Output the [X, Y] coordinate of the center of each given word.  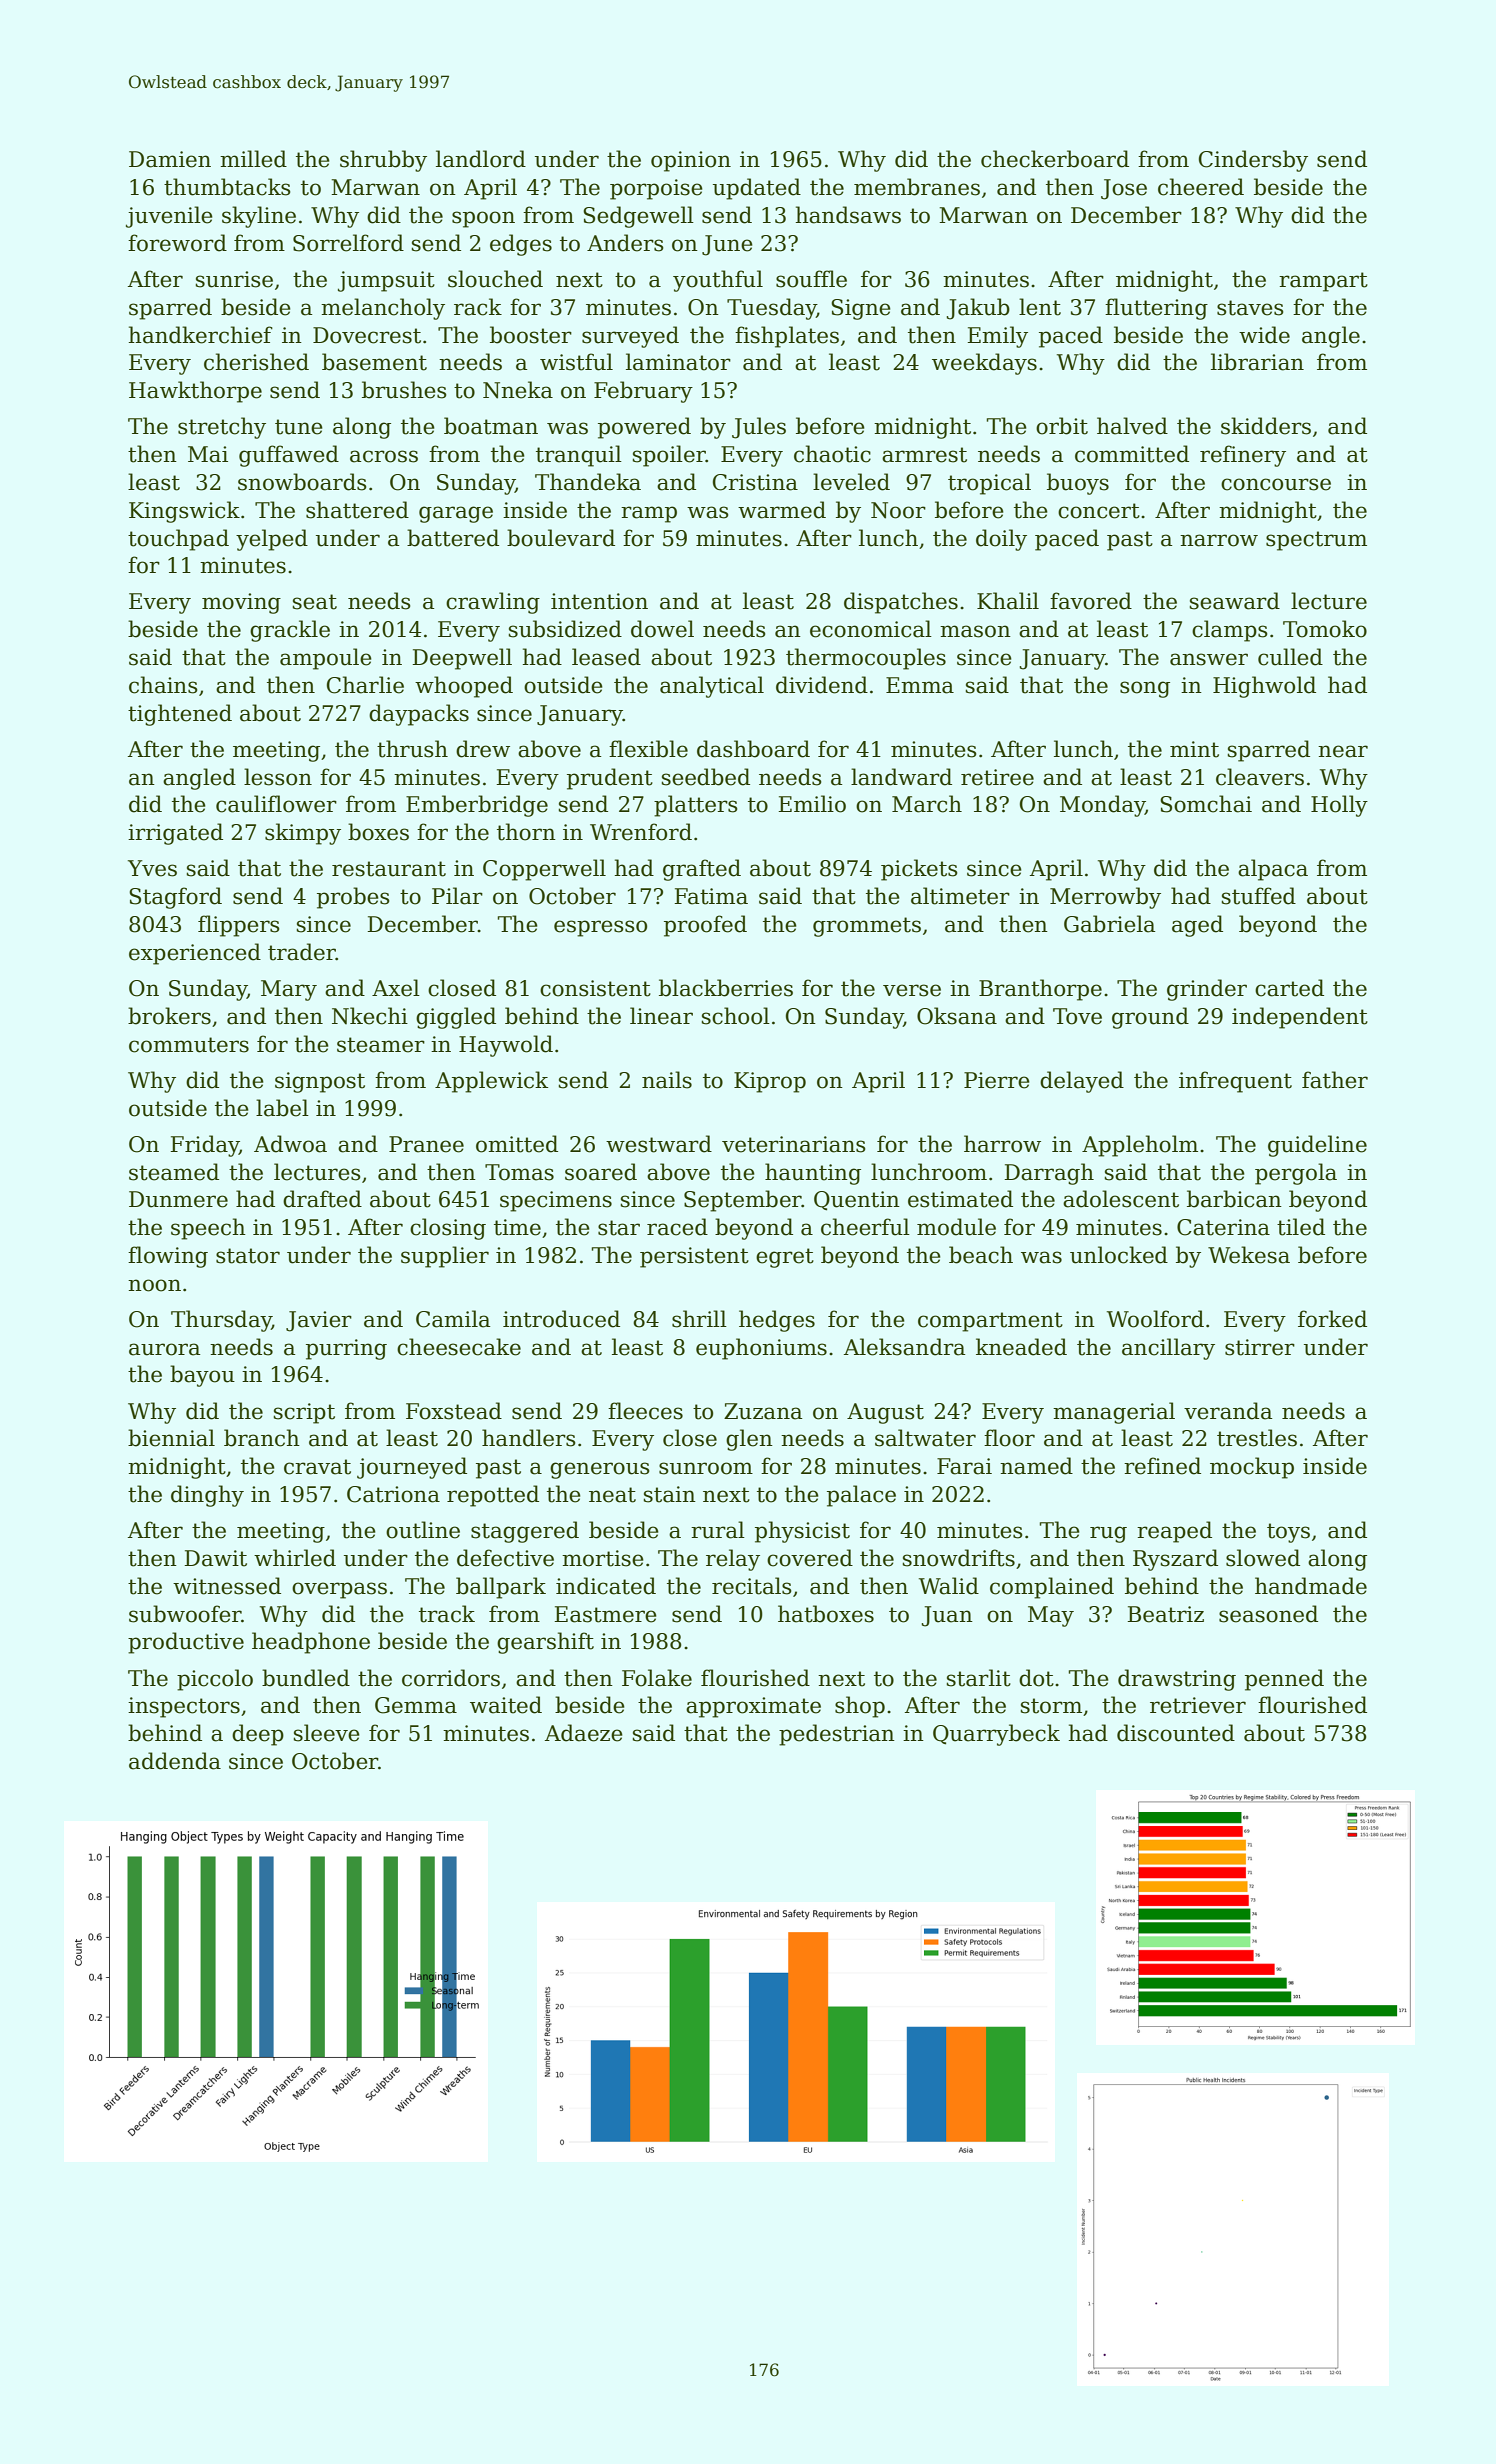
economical [871, 629]
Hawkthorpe [195, 392]
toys [1288, 1533]
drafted [322, 1199]
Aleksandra [904, 1347]
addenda [175, 1761]
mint [1194, 749]
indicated [606, 1586]
